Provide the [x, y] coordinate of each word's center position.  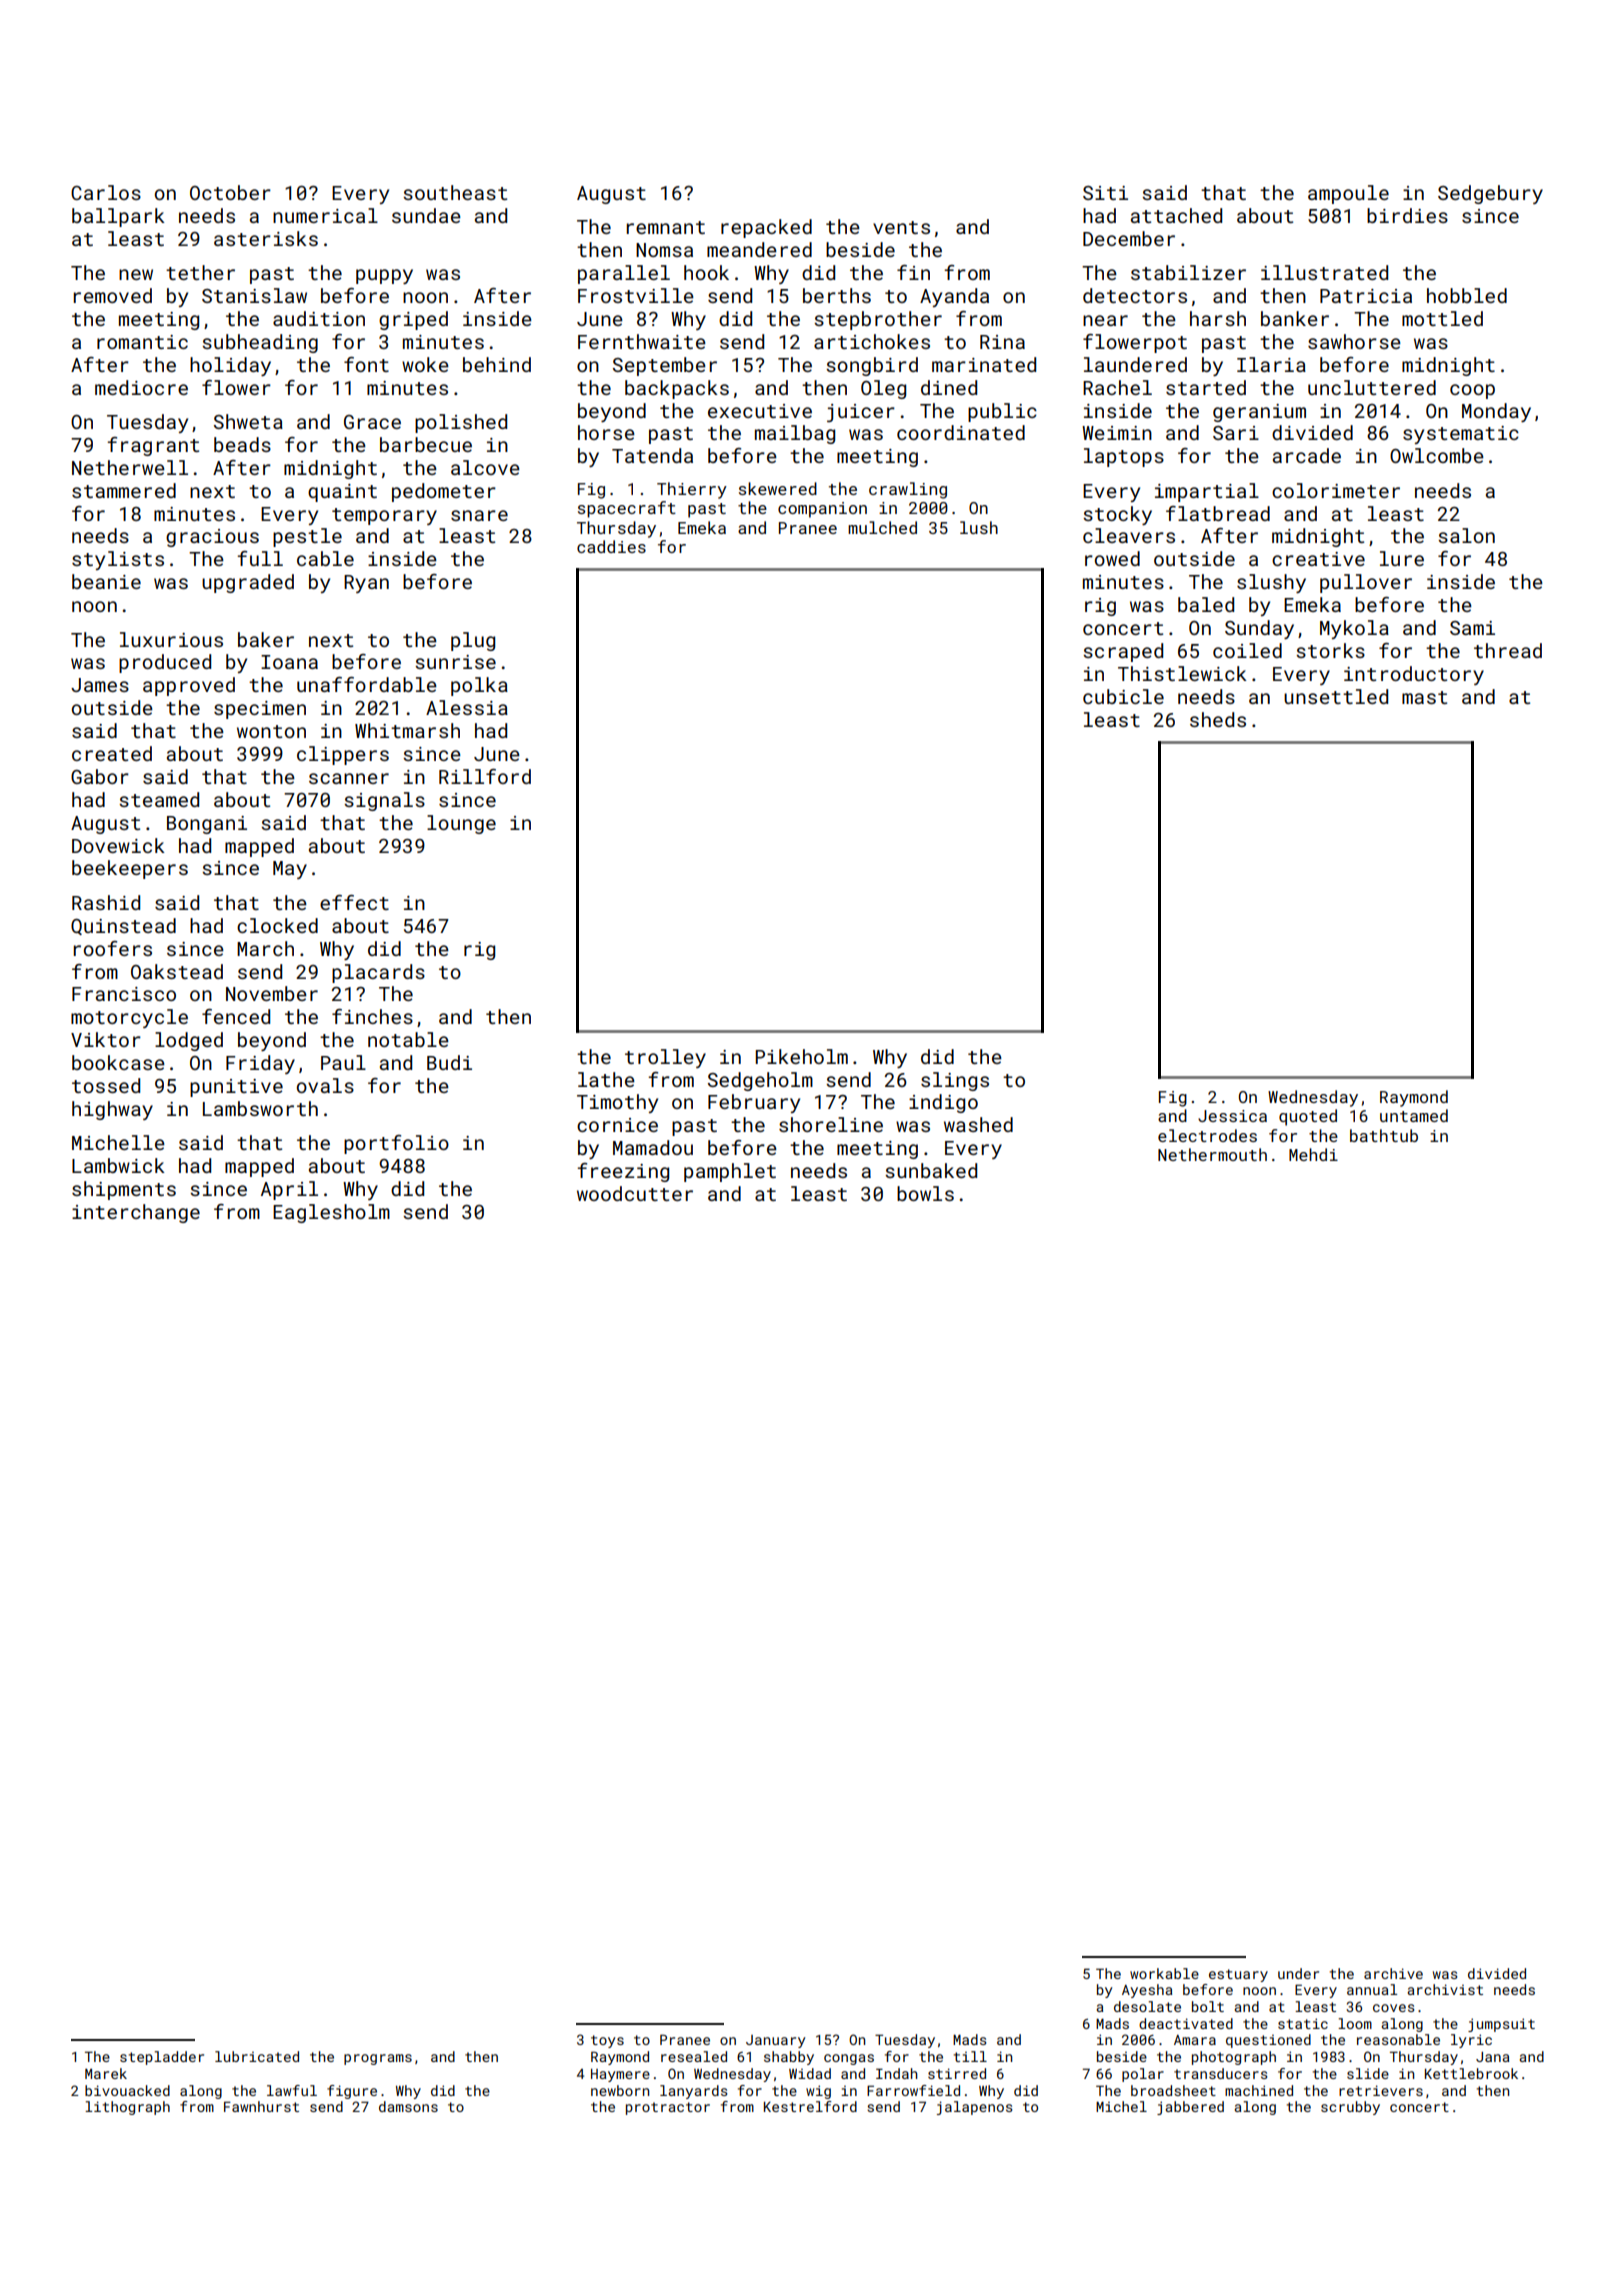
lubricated [257, 2056]
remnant [666, 227]
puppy [384, 276]
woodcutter [635, 1193]
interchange [136, 1213]
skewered [778, 488]
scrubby [1350, 2108]
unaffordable [367, 684]
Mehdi [1313, 1154]
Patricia [1366, 296]
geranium [1259, 413]
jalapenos [975, 2108]
